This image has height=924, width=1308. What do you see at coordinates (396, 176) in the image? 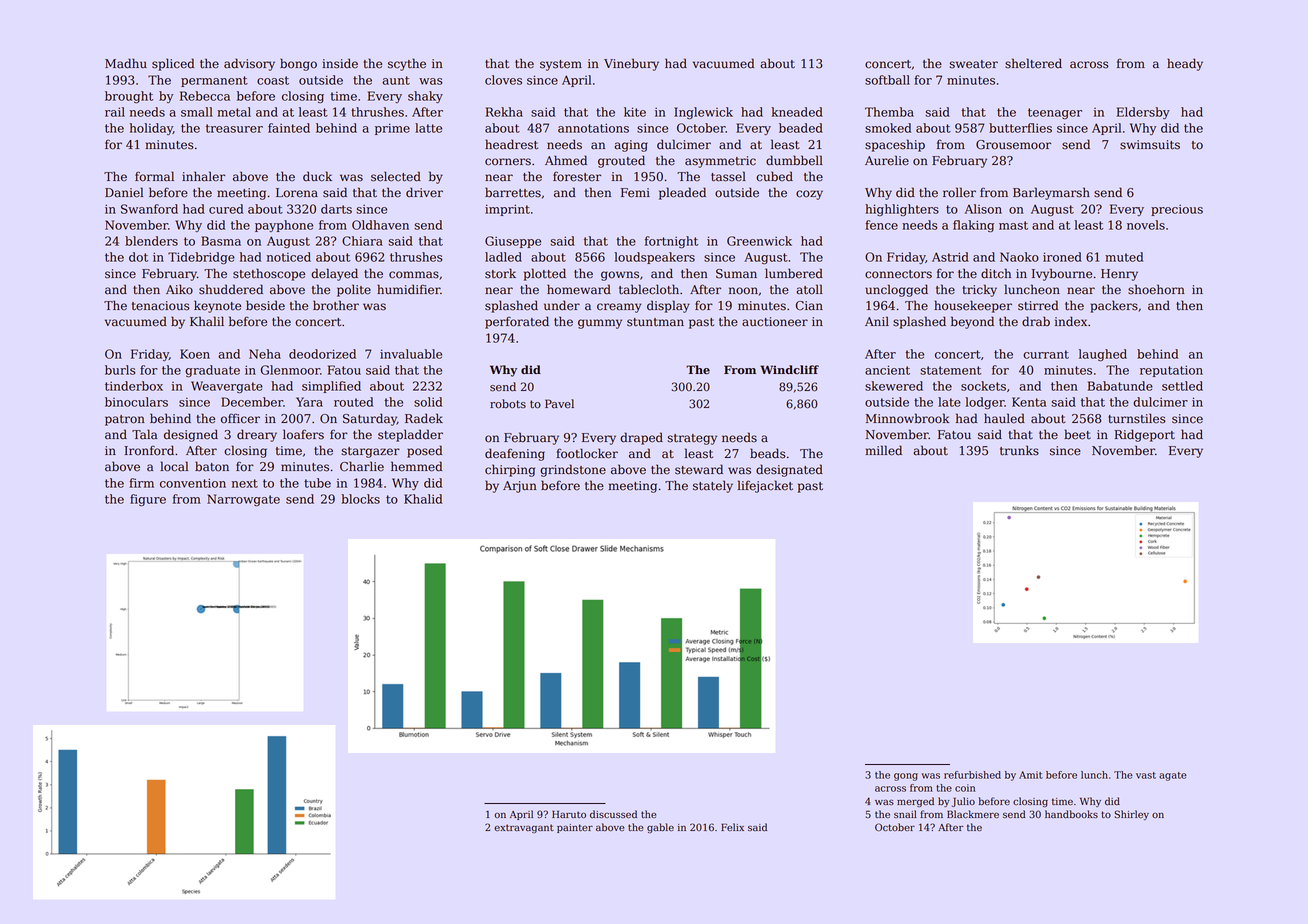
I see `selected` at bounding box center [396, 176].
